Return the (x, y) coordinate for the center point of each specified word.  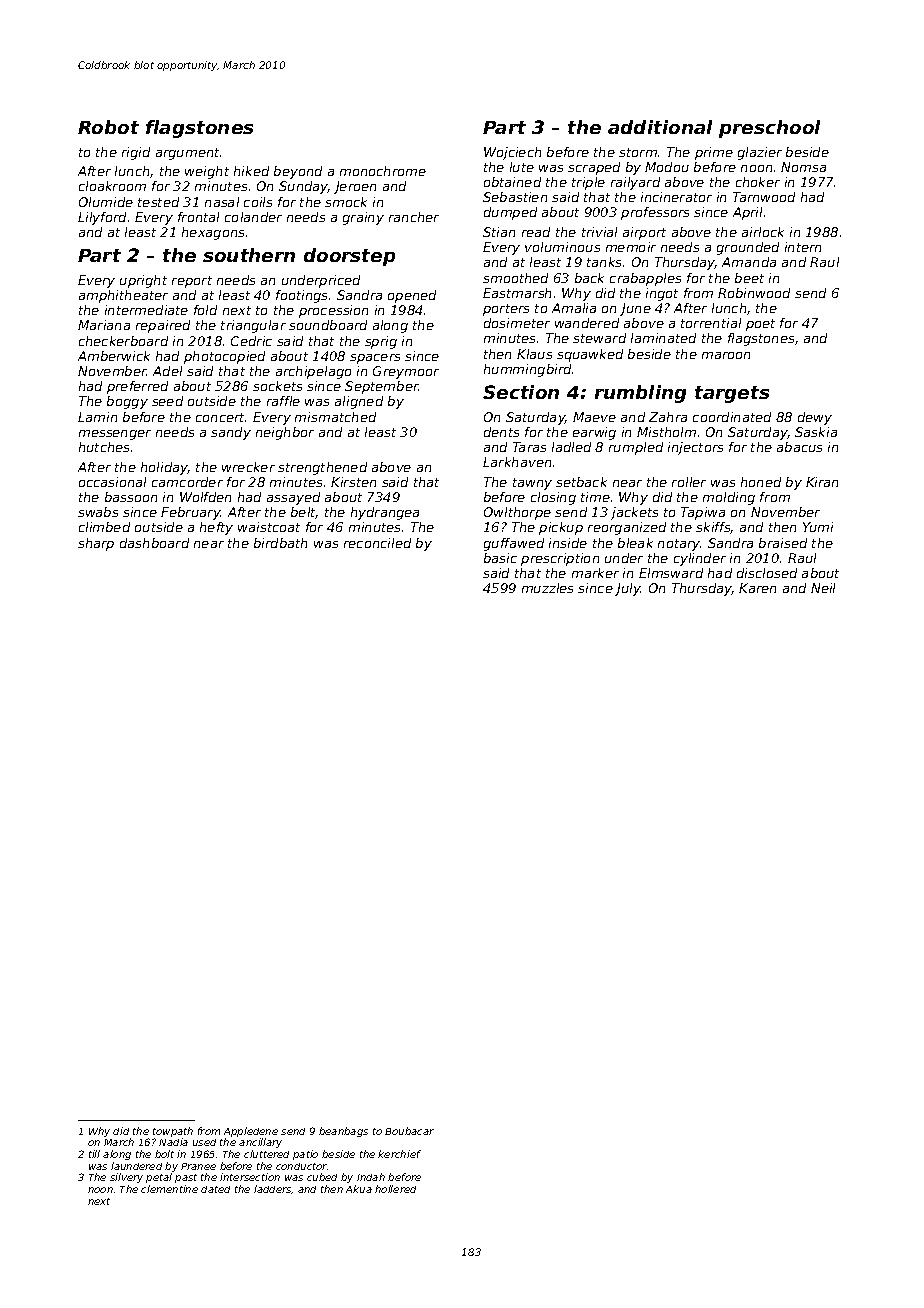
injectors (695, 448)
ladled (571, 447)
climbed (104, 527)
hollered (395, 1189)
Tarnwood (764, 197)
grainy (363, 218)
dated (215, 1189)
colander (253, 217)
